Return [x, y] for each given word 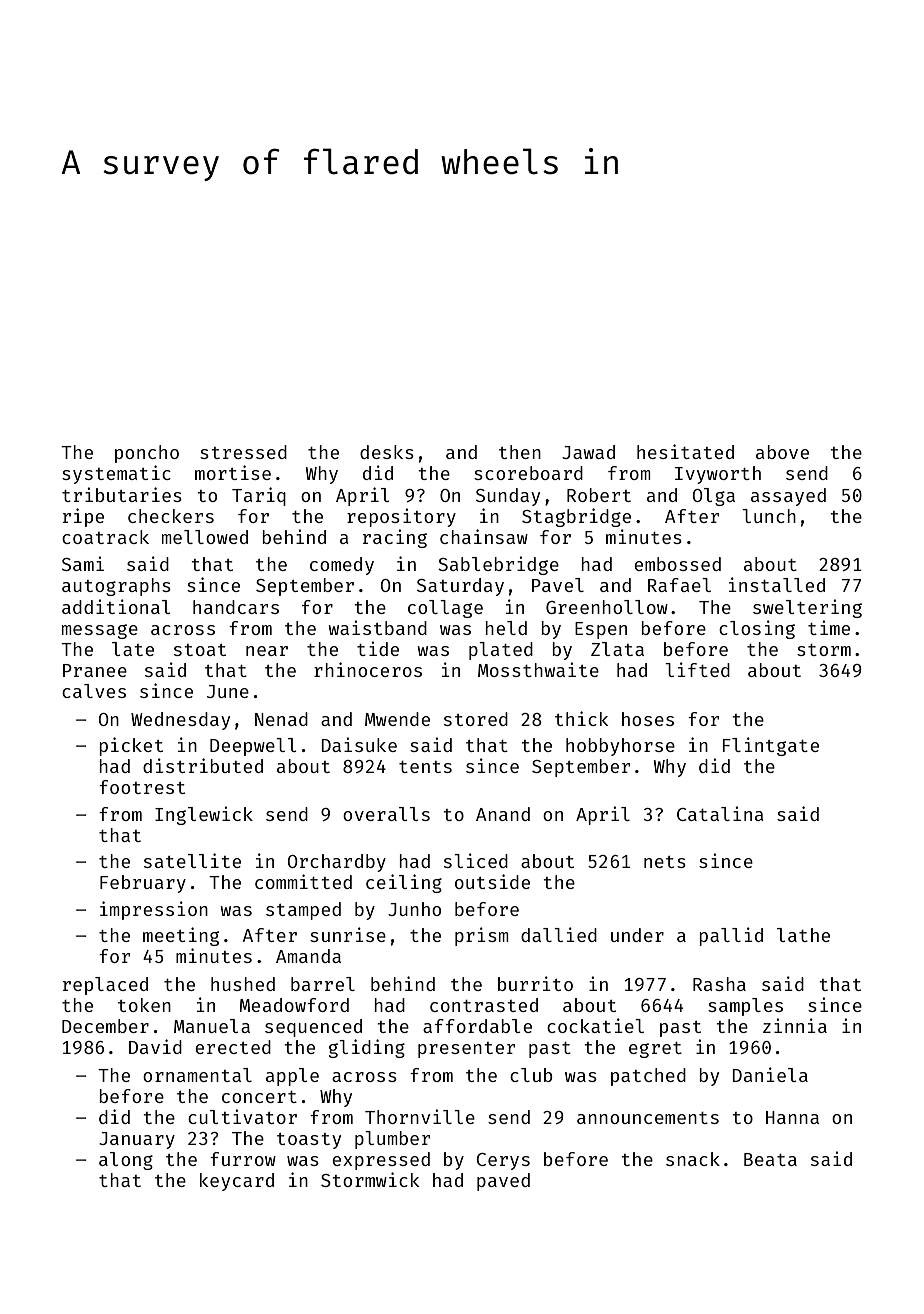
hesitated [685, 451]
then [520, 452]
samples [745, 1007]
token [144, 1005]
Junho [414, 909]
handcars [236, 607]
